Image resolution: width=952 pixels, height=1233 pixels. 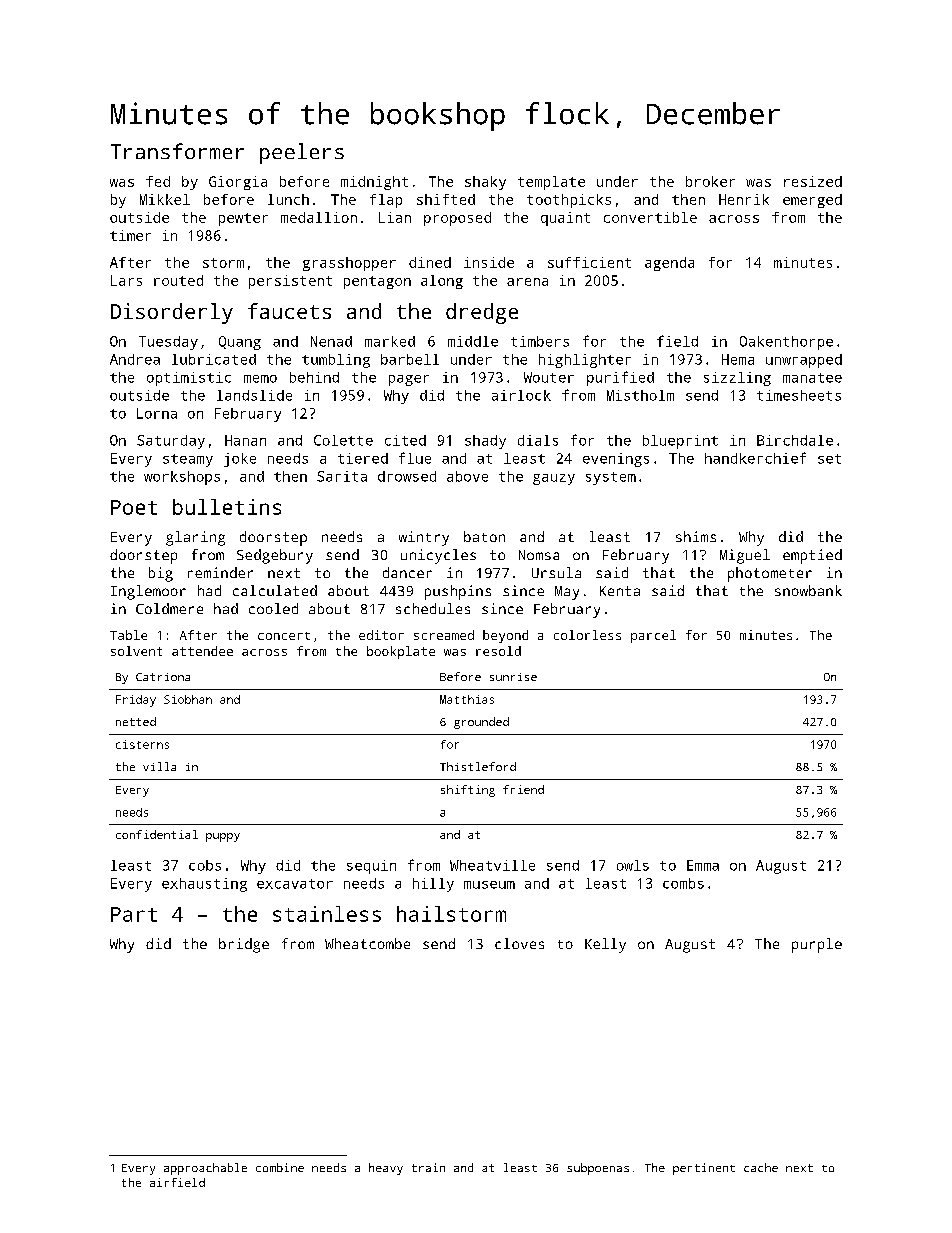 What do you see at coordinates (804, 361) in the image?
I see `unwrapped` at bounding box center [804, 361].
